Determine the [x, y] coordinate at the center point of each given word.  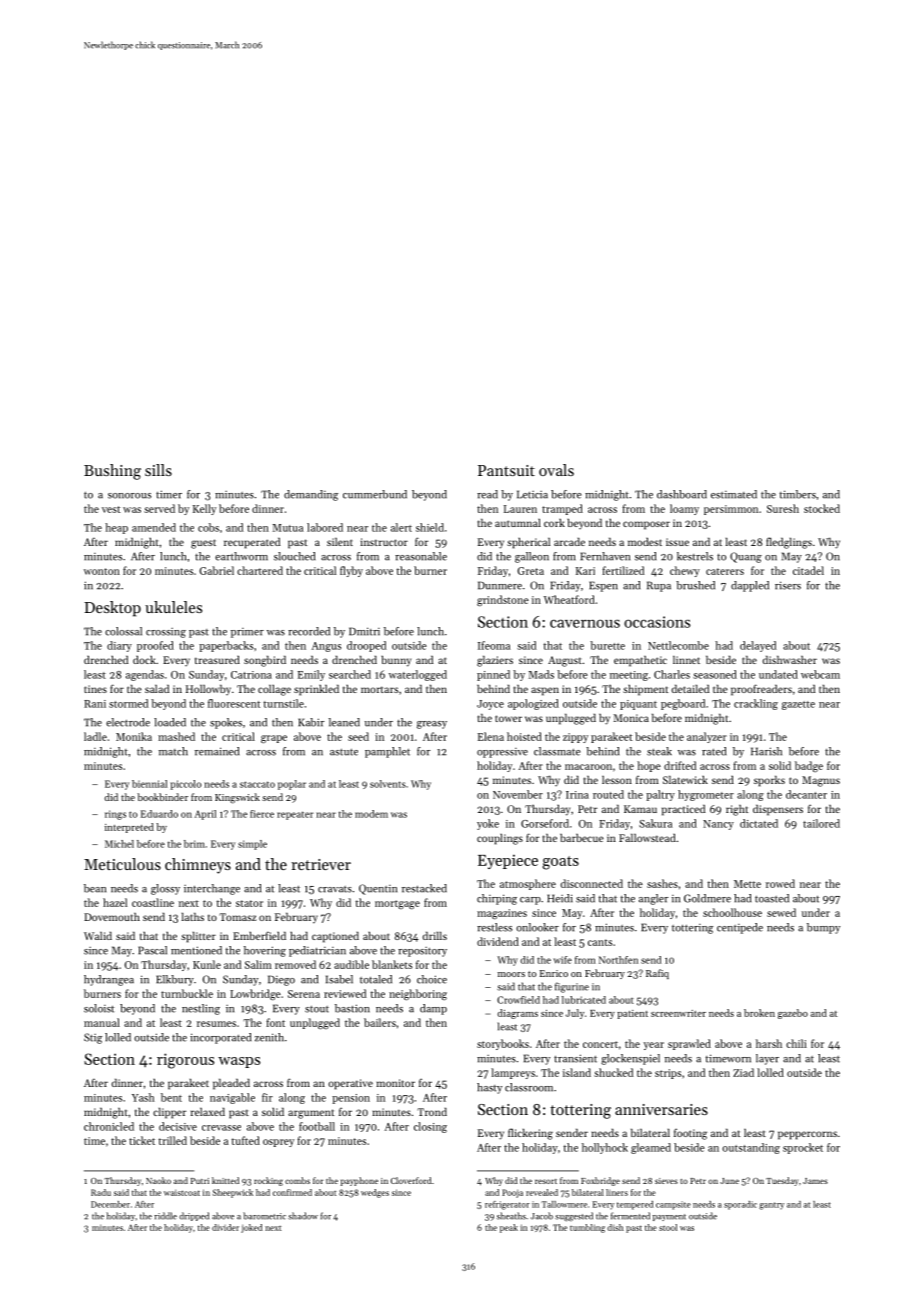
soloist [99, 1008]
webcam [820, 674]
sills [158, 470]
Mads [541, 674]
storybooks [503, 1044]
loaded [170, 722]
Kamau [640, 809]
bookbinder [162, 797]
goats [561, 863]
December [110, 1204]
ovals [556, 470]
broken [759, 1013]
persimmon [731, 510]
